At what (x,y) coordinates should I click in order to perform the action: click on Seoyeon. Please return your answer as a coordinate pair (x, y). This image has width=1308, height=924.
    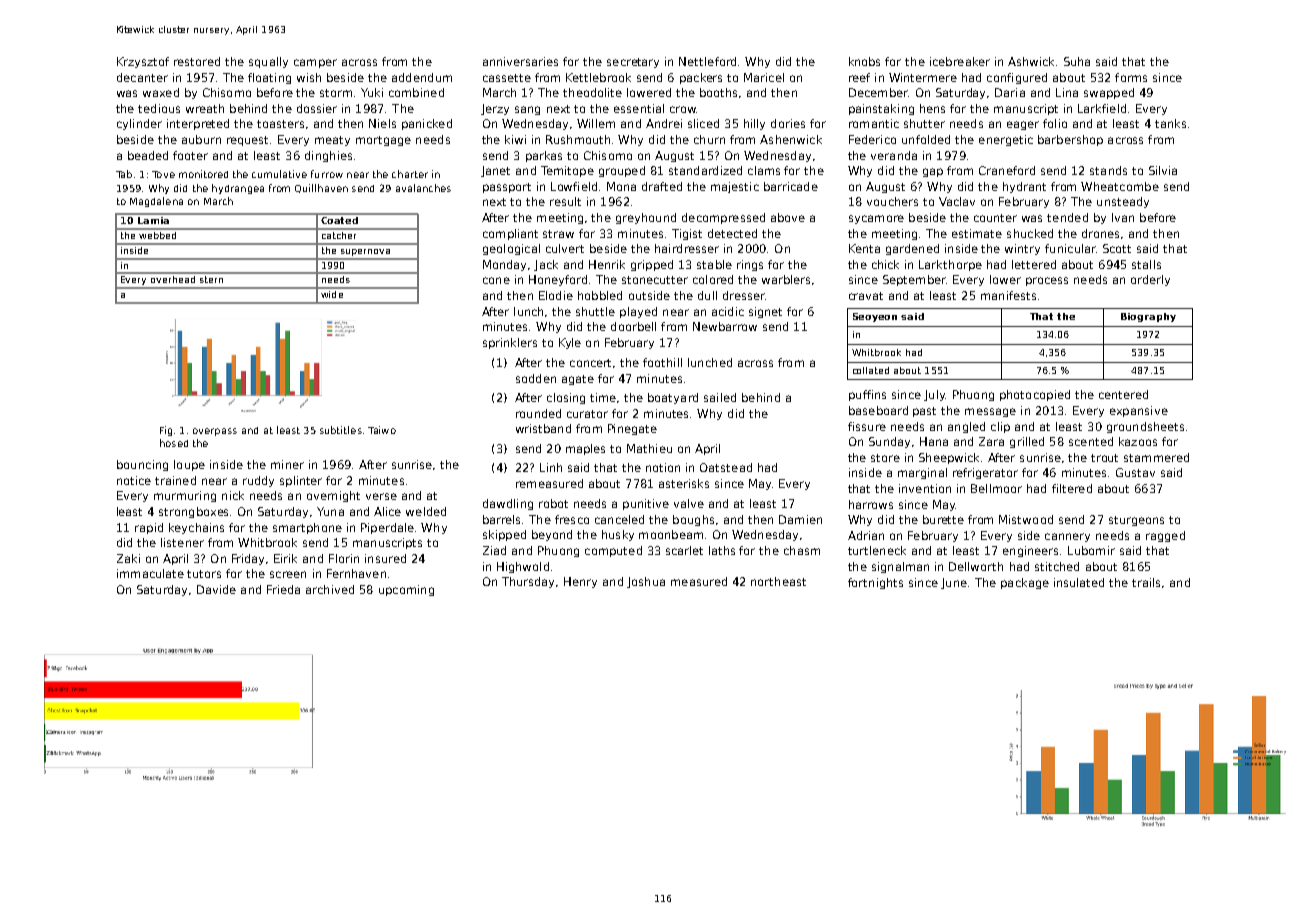
    Looking at the image, I should click on (875, 317).
